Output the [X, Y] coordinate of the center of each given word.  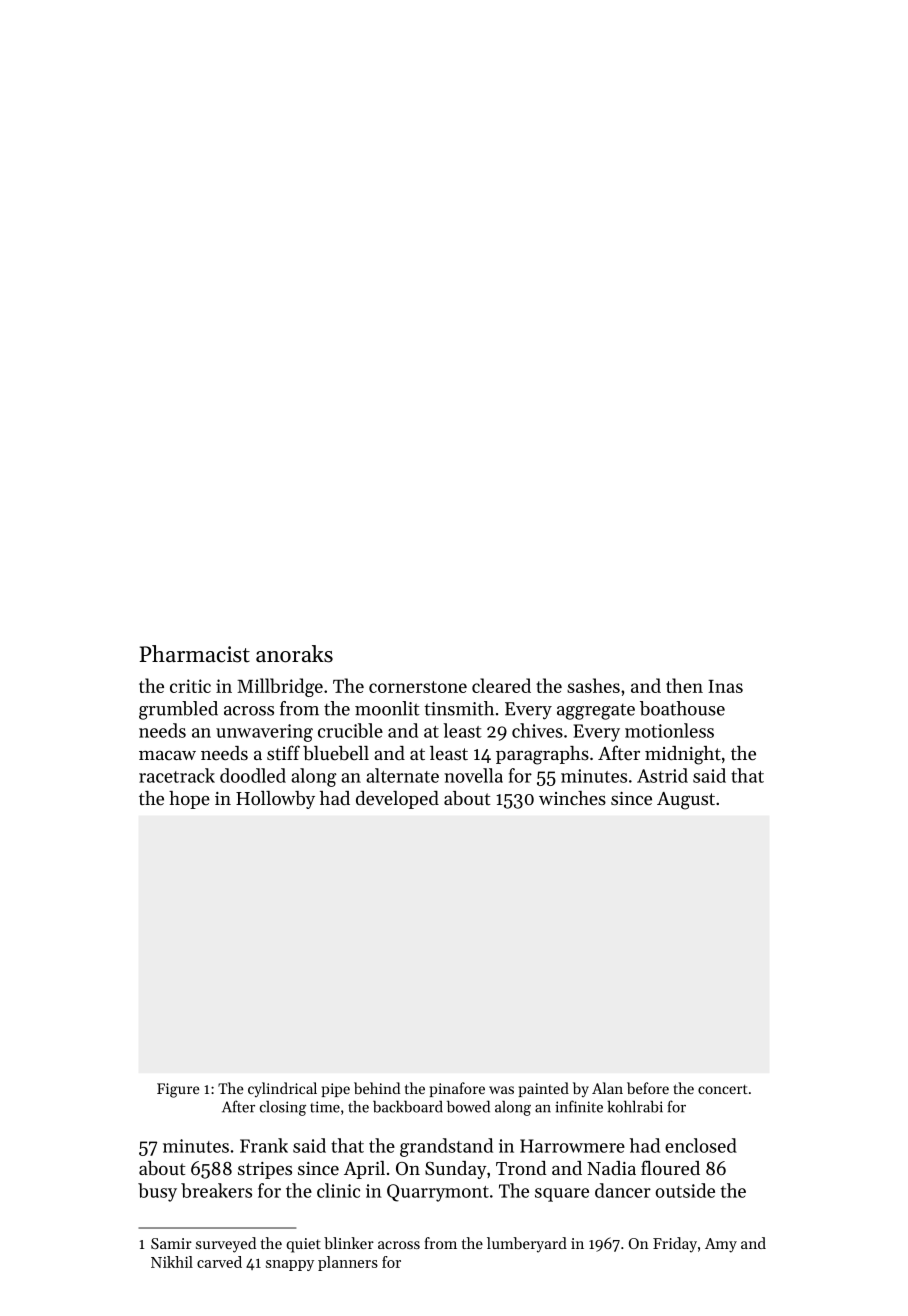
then [684, 685]
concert [723, 1089]
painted [544, 1089]
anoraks [294, 654]
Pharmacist [195, 654]
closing [283, 1108]
